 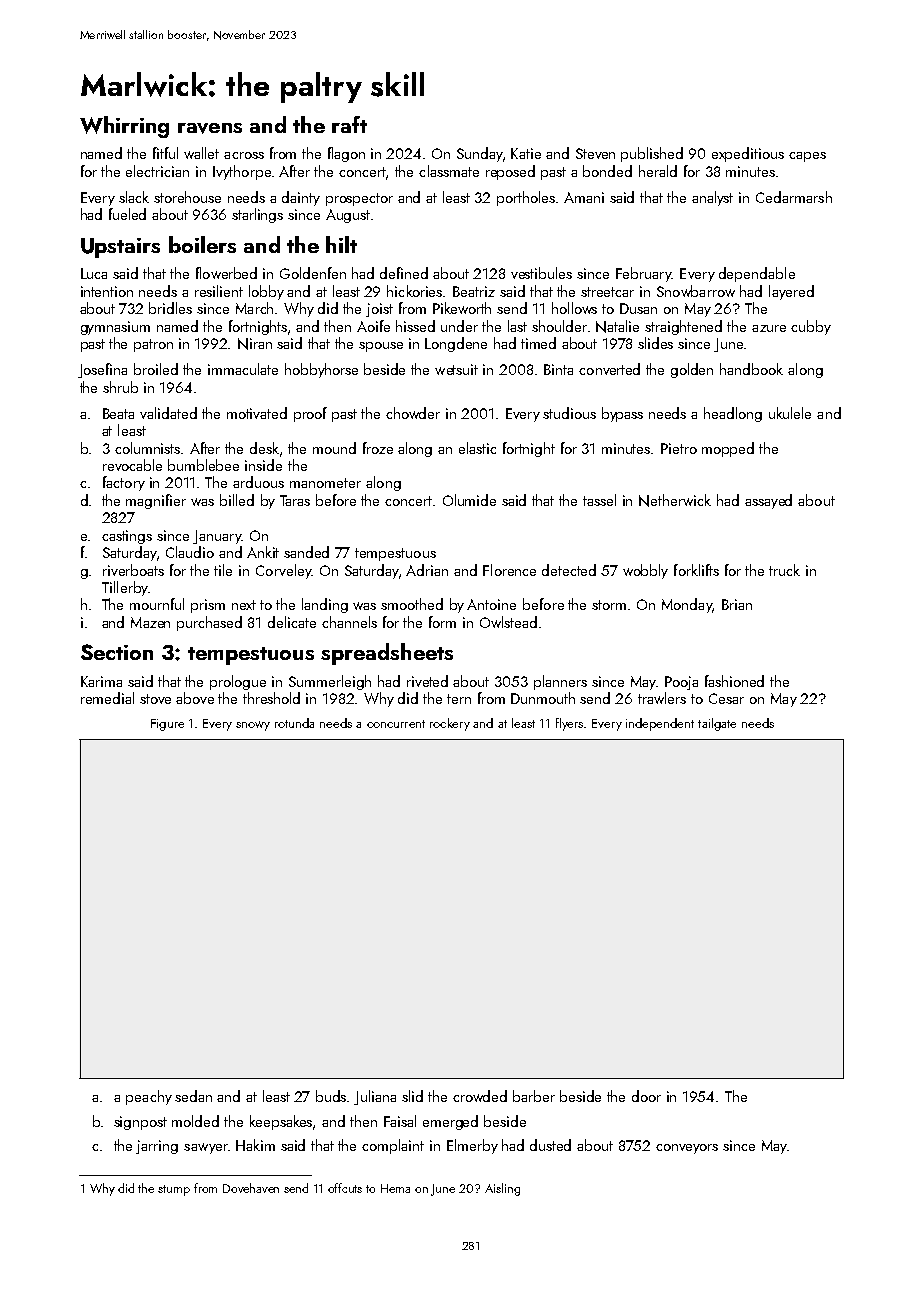 I want to click on ukulele, so click(x=790, y=413).
